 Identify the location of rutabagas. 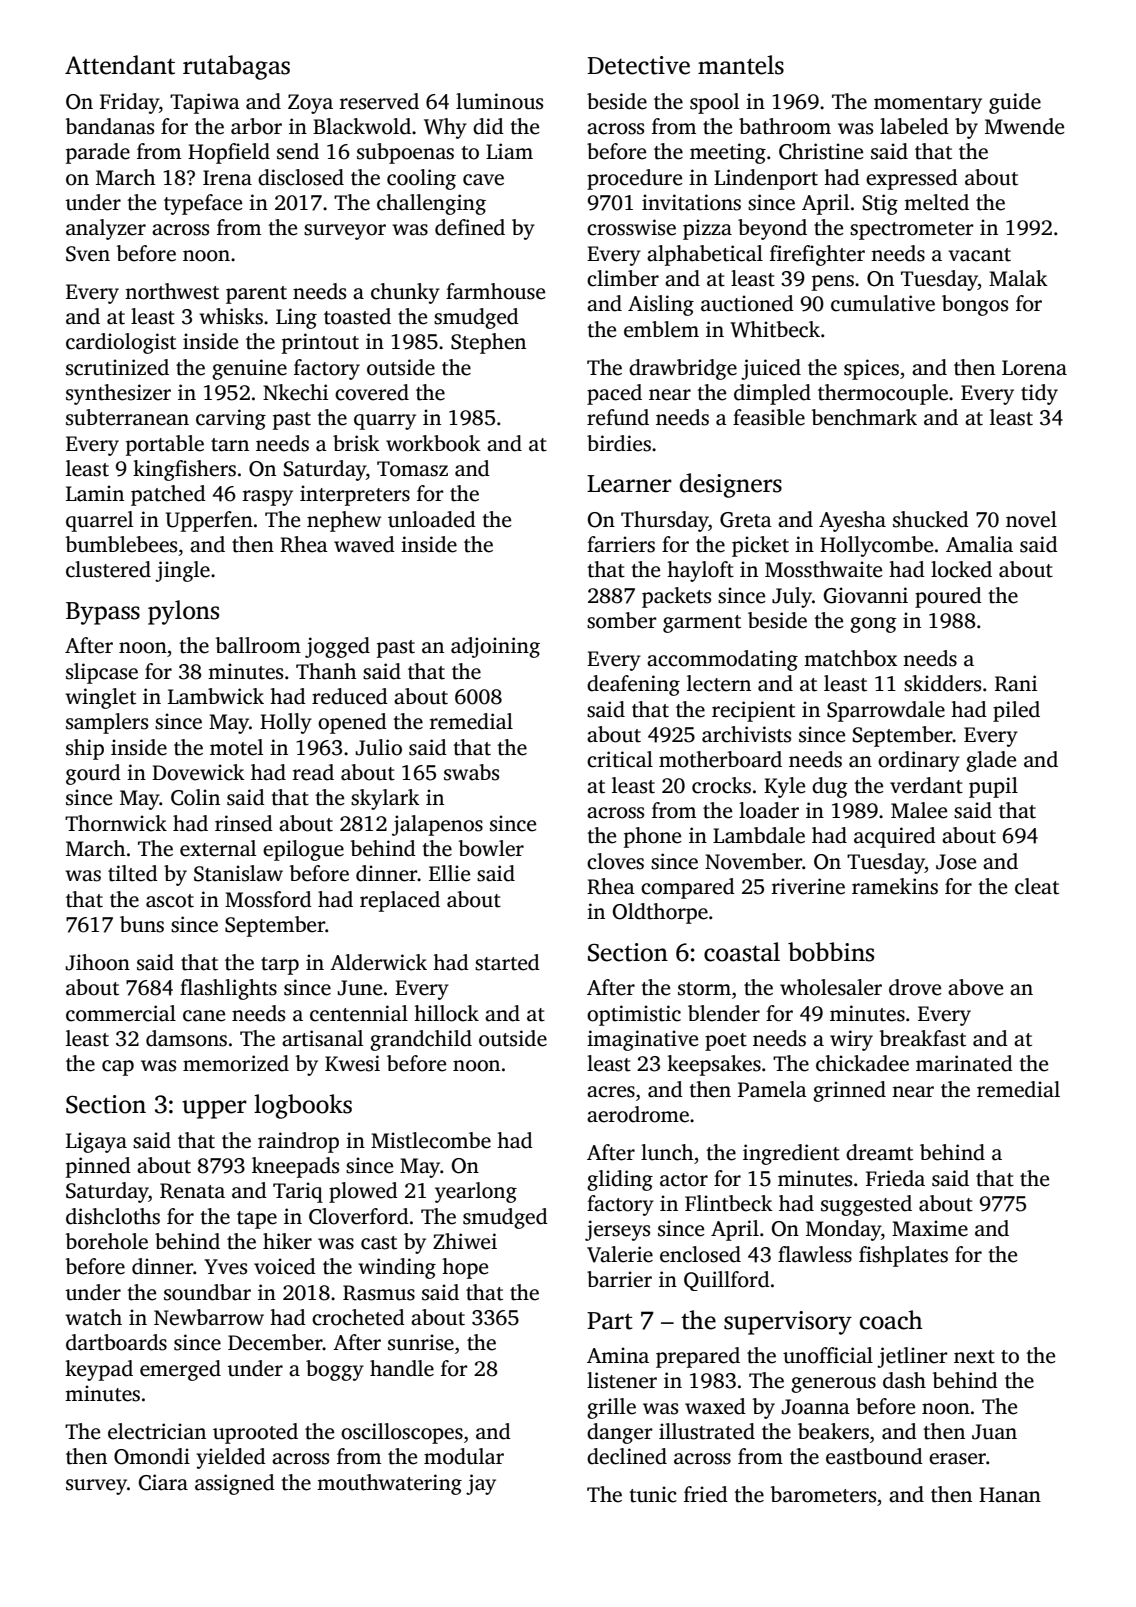
(236, 67).
